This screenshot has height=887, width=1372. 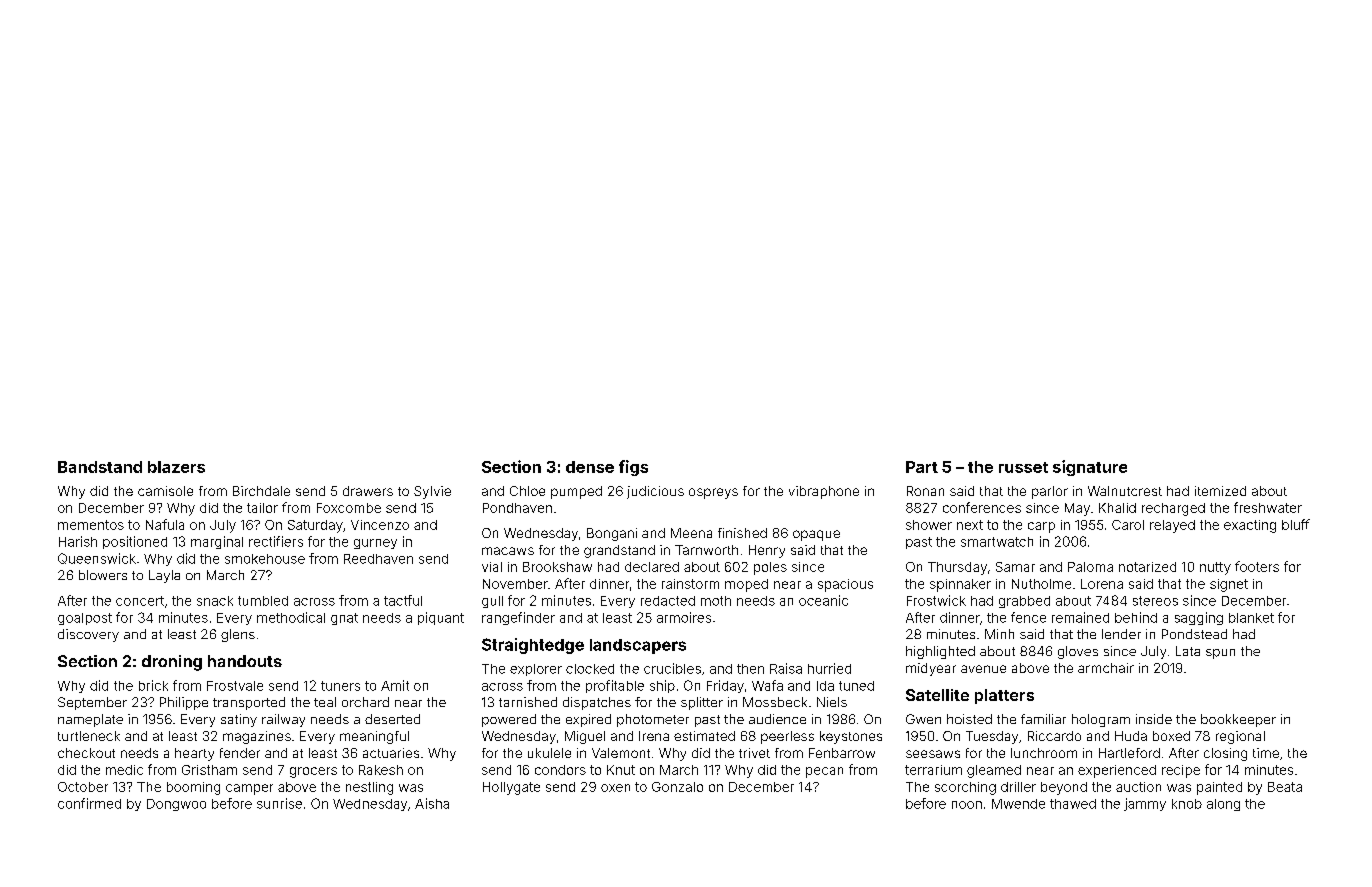 What do you see at coordinates (1106, 668) in the screenshot?
I see `armchair` at bounding box center [1106, 668].
